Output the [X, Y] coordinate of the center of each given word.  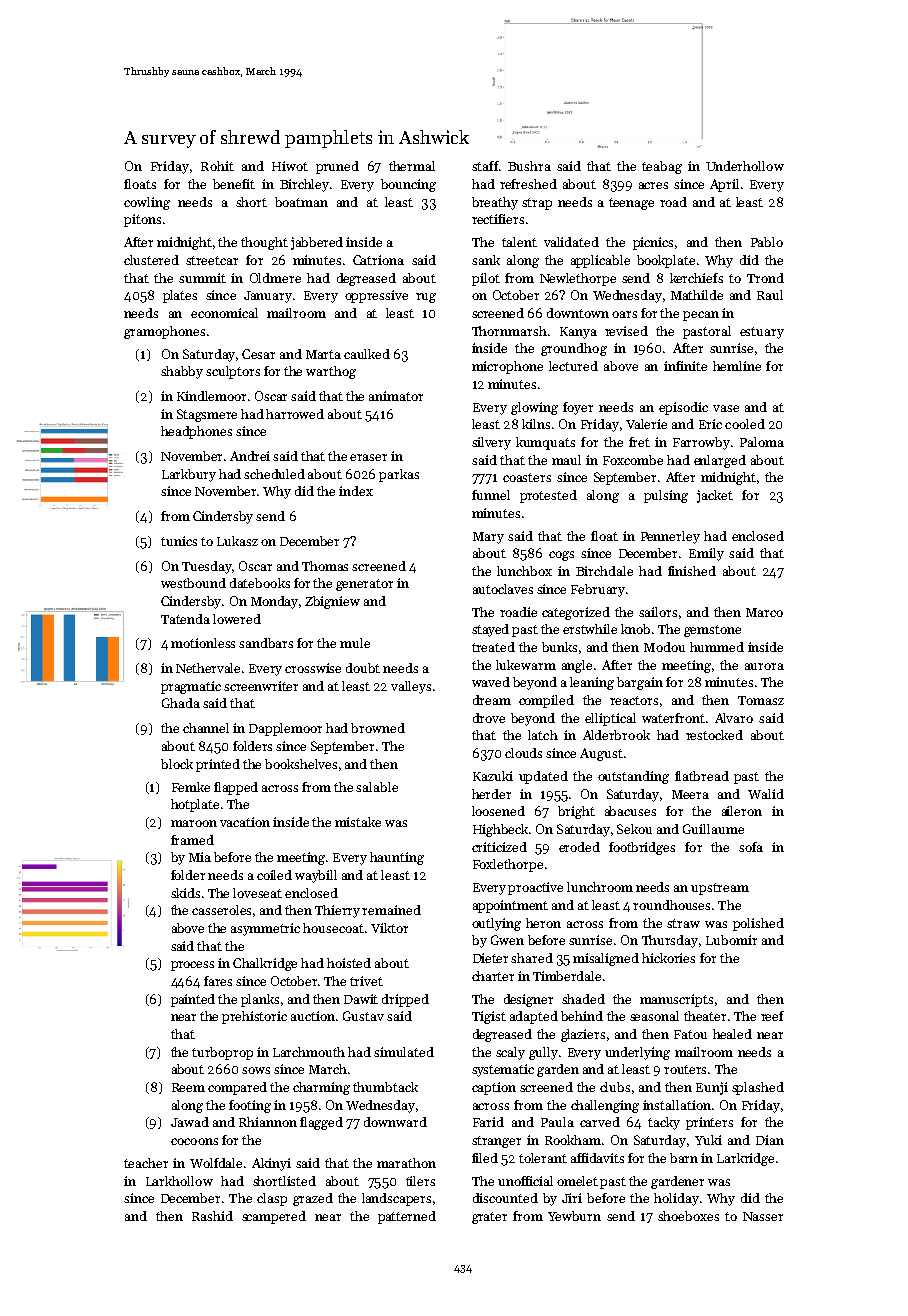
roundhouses [671, 905]
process [192, 966]
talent [519, 242]
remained [391, 910]
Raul [770, 295]
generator [364, 585]
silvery [491, 443]
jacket [715, 496]
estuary [762, 333]
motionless [203, 643]
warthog [331, 372]
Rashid [212, 1216]
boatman [301, 202]
